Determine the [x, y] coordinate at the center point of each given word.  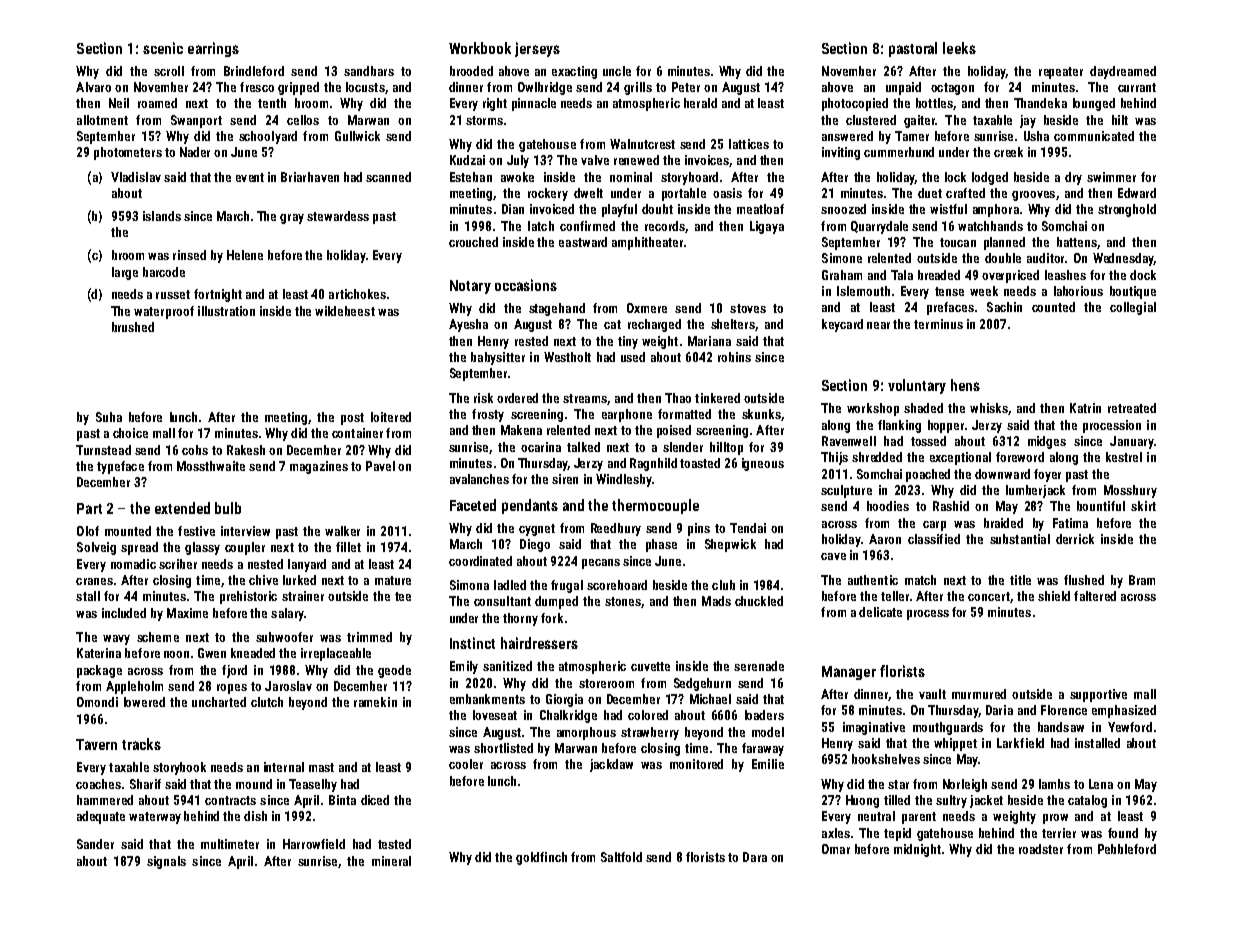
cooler [466, 764]
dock [1143, 275]
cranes [94, 581]
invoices [707, 160]
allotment [102, 120]
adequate [101, 817]
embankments [487, 699]
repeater [1061, 73]
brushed [133, 327]
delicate [880, 612]
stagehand [557, 309]
